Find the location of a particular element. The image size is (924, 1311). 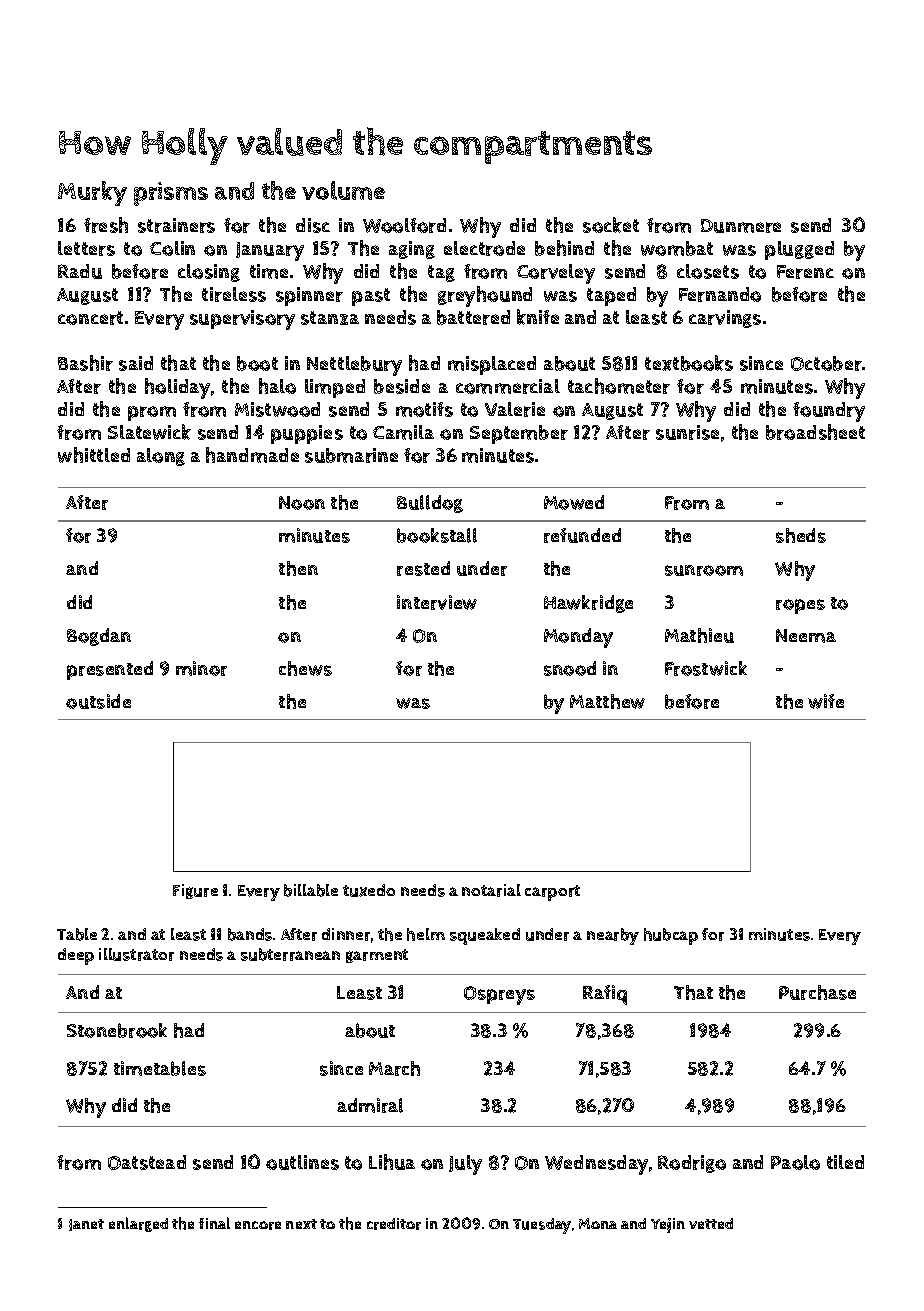

minor is located at coordinates (201, 668).
